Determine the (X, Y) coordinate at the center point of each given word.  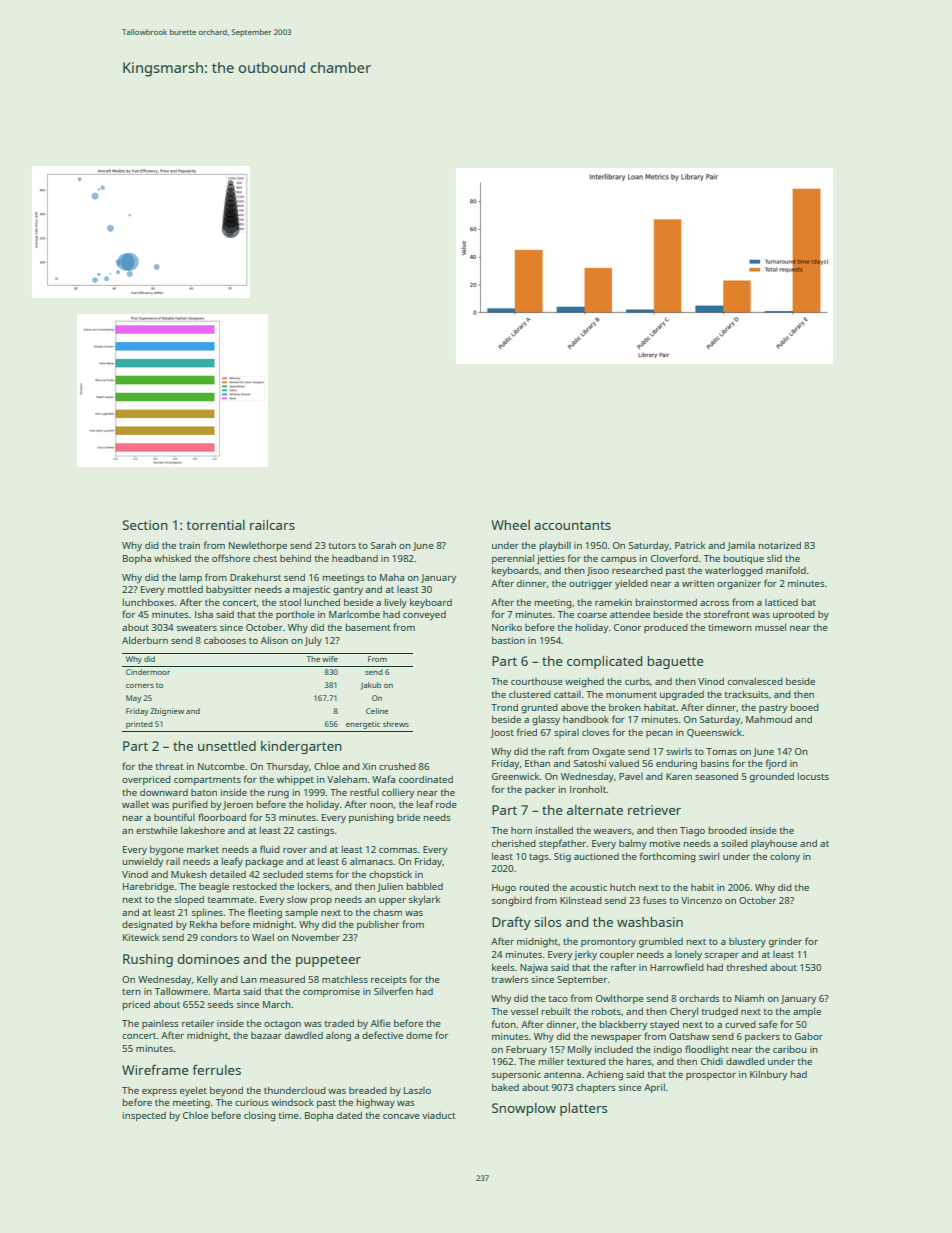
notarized (780, 545)
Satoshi (590, 763)
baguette (676, 662)
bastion (508, 640)
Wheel (510, 525)
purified (190, 805)
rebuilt (556, 1011)
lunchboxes (148, 602)
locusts (813, 776)
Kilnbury (768, 1075)
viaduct (439, 1115)
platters (583, 1109)
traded (339, 1023)
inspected (144, 1116)
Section (145, 525)
